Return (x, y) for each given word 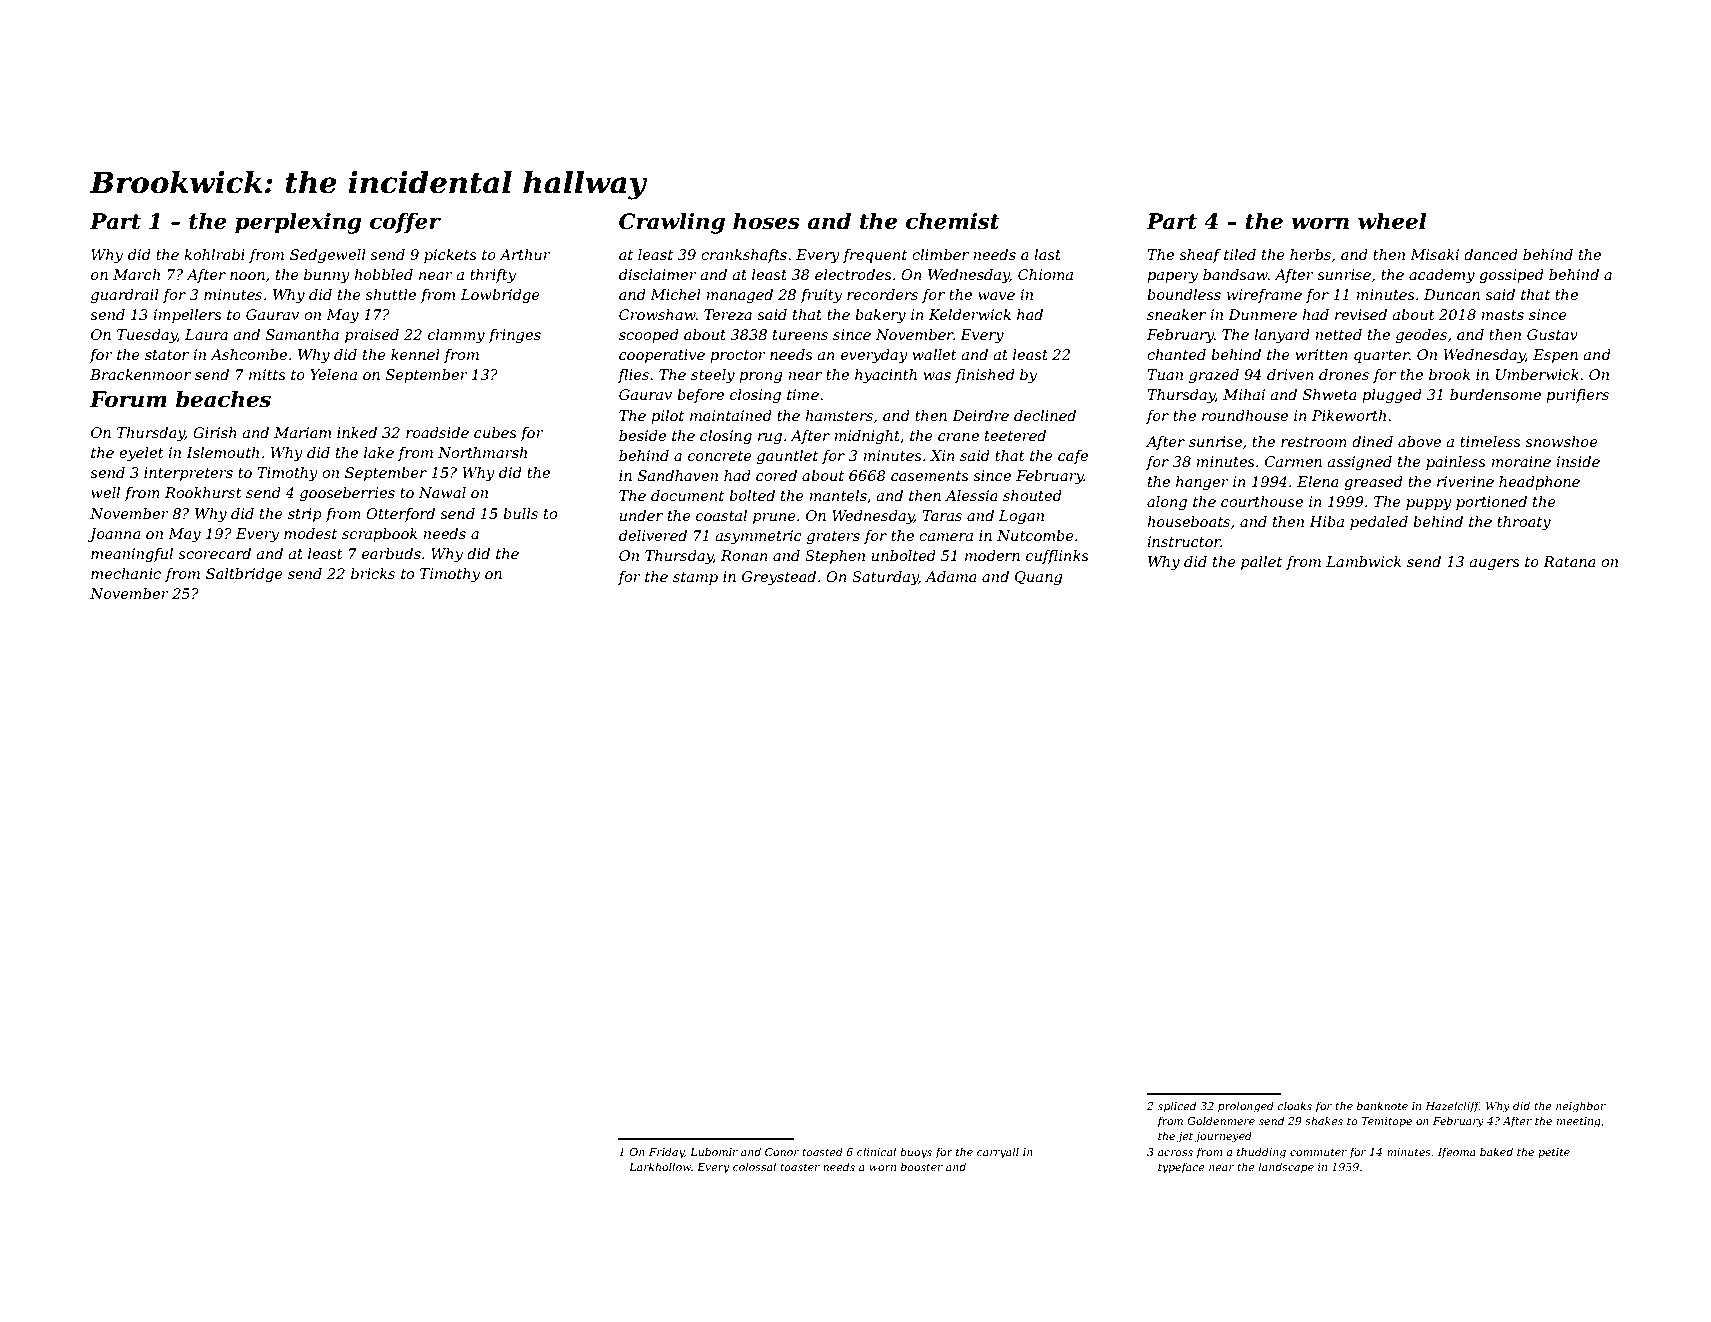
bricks (373, 573)
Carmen (1293, 461)
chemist (953, 221)
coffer (405, 223)
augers (1495, 564)
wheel (1392, 221)
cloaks (1294, 1105)
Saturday (885, 578)
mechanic (126, 573)
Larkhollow (660, 1166)
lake (379, 452)
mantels (838, 495)
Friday (666, 1153)
